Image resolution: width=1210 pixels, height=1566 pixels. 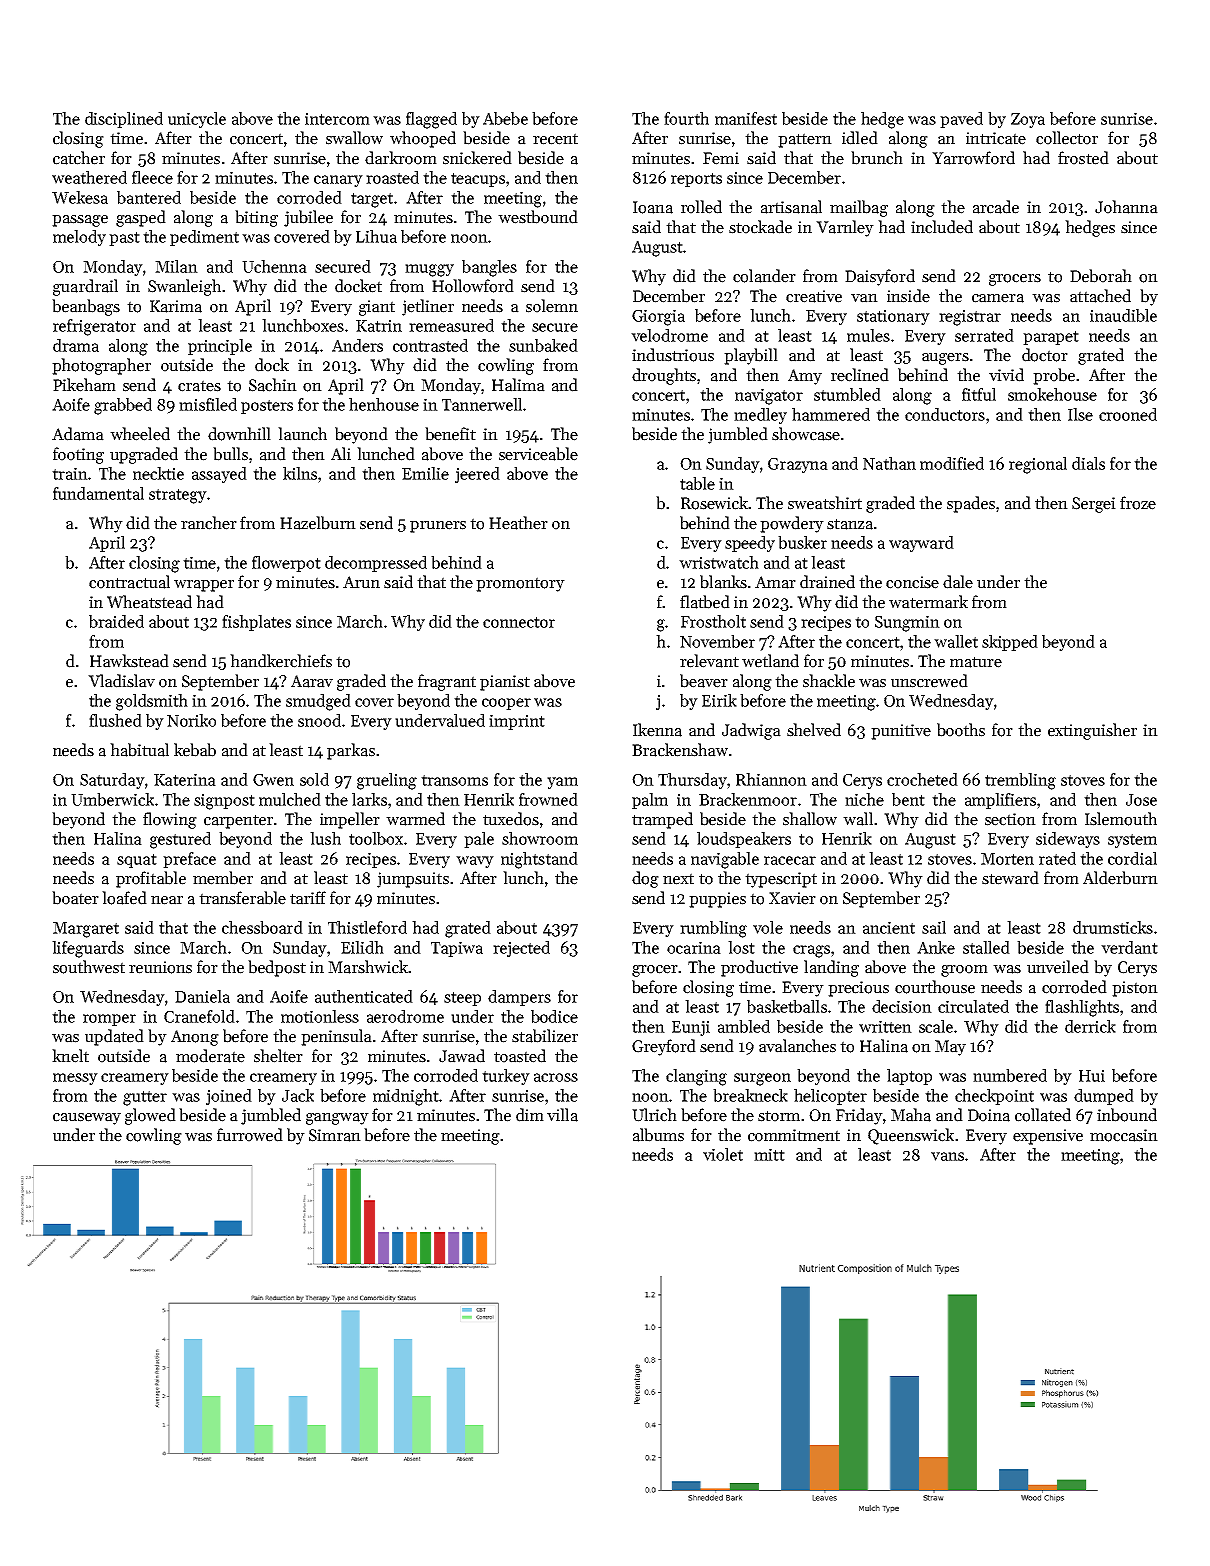 I want to click on vans, so click(x=947, y=1156).
